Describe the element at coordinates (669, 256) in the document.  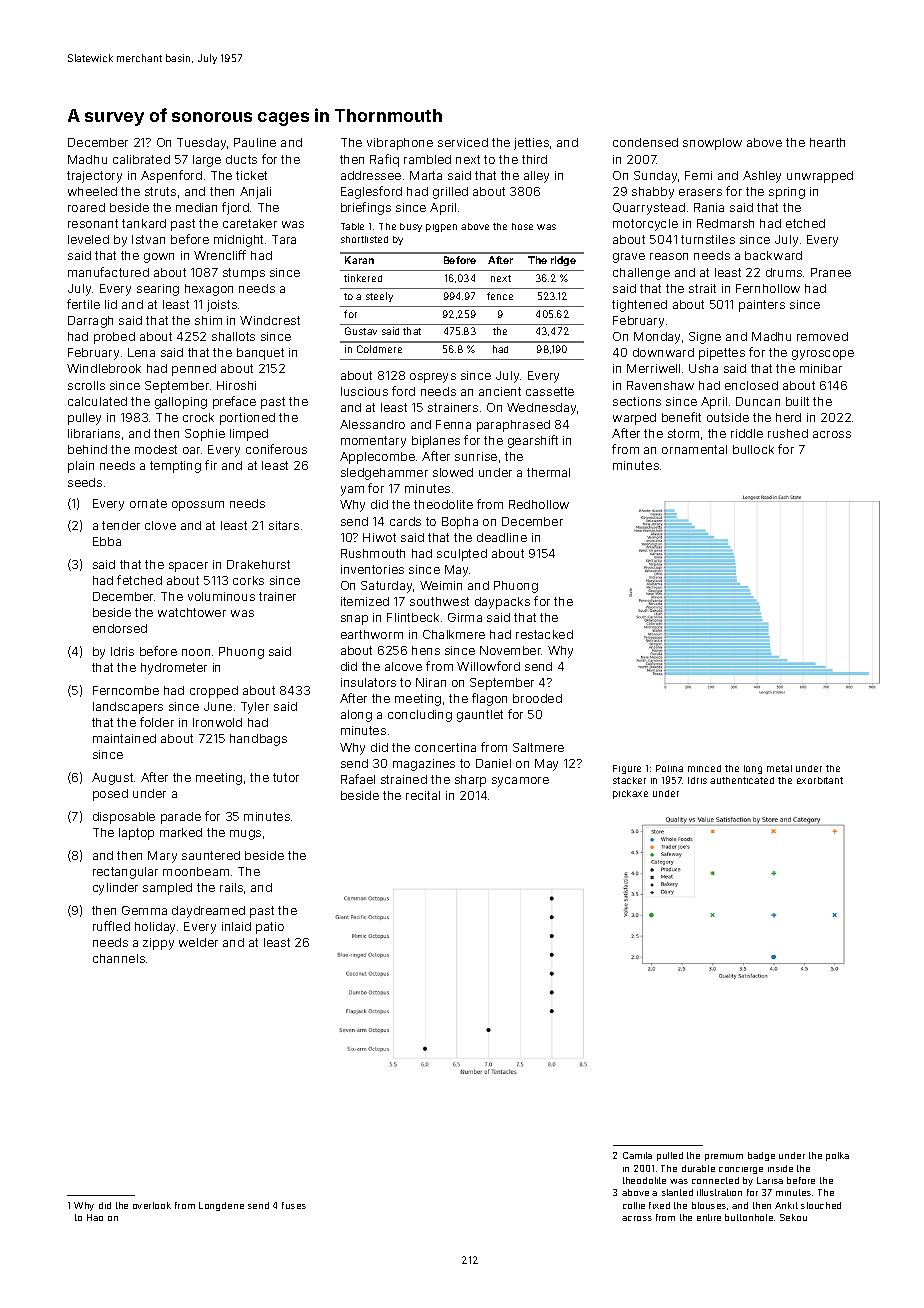
I see `reason` at that location.
